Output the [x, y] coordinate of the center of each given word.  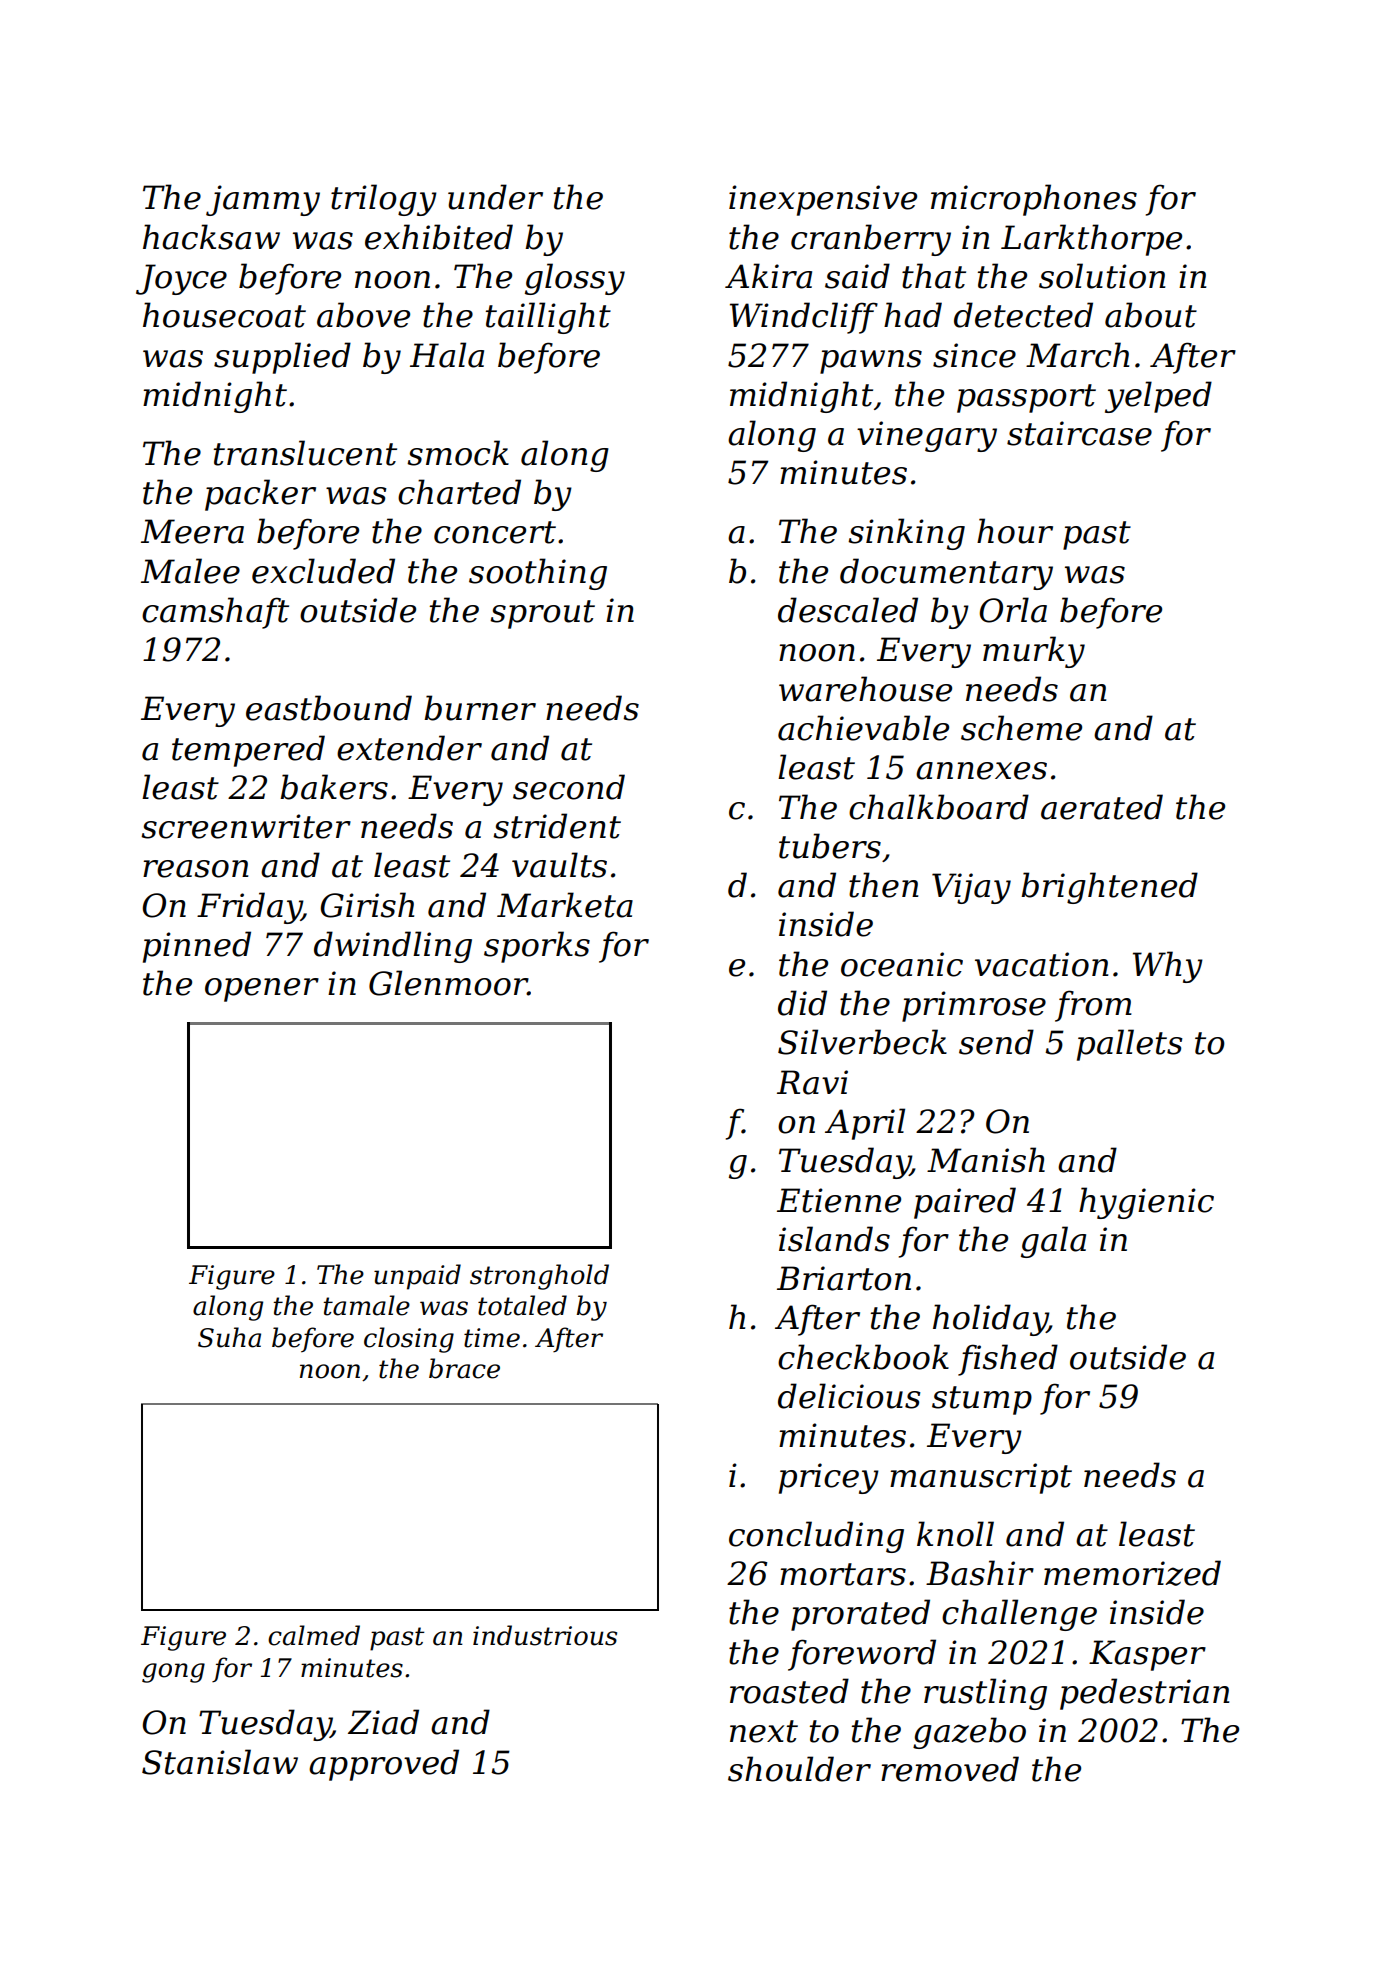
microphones [1034, 200]
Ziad [383, 1722]
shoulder [799, 1769]
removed [950, 1769]
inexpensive [823, 200]
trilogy [384, 200]
